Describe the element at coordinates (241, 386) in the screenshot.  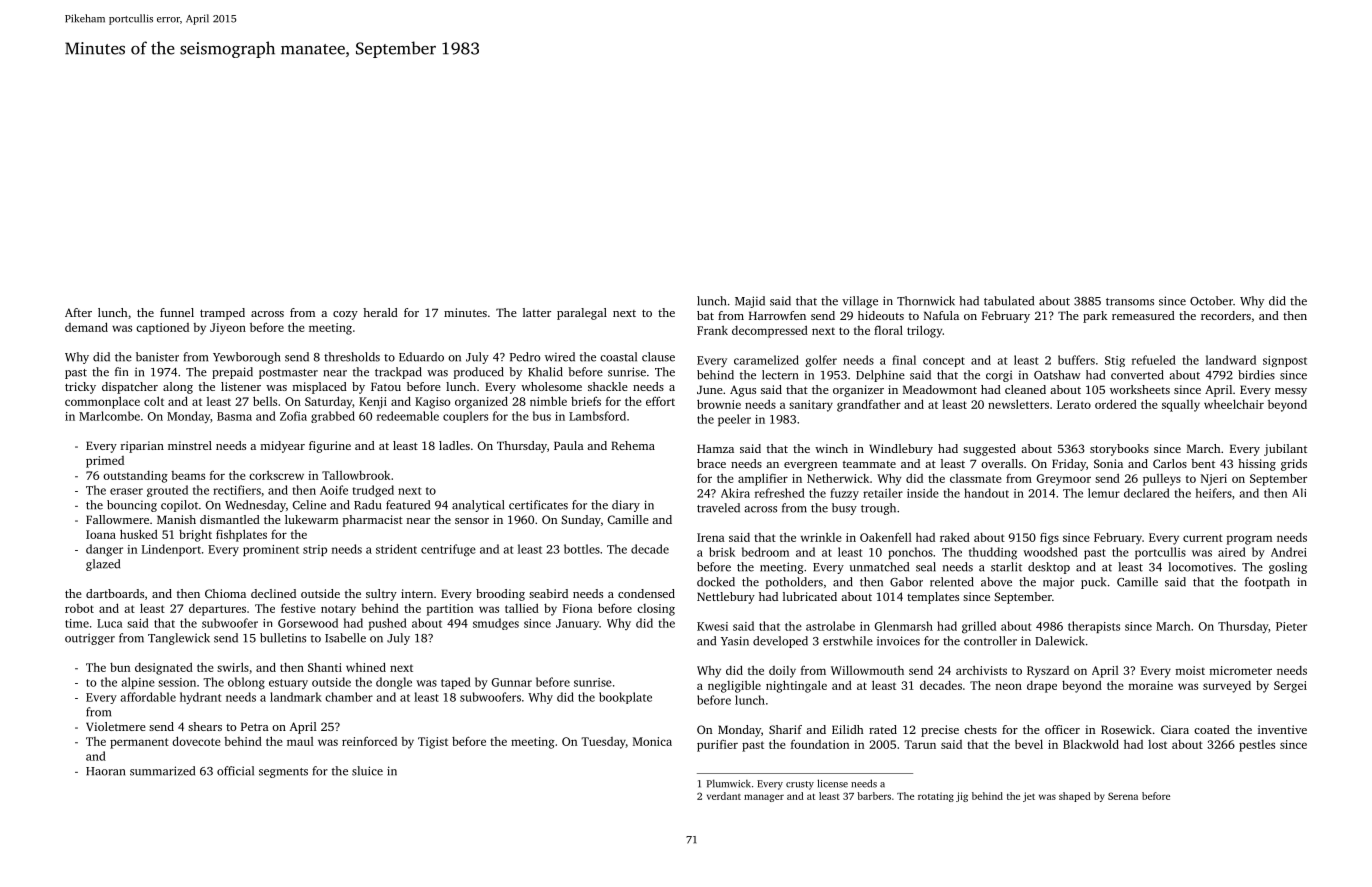
I see `listener` at that location.
